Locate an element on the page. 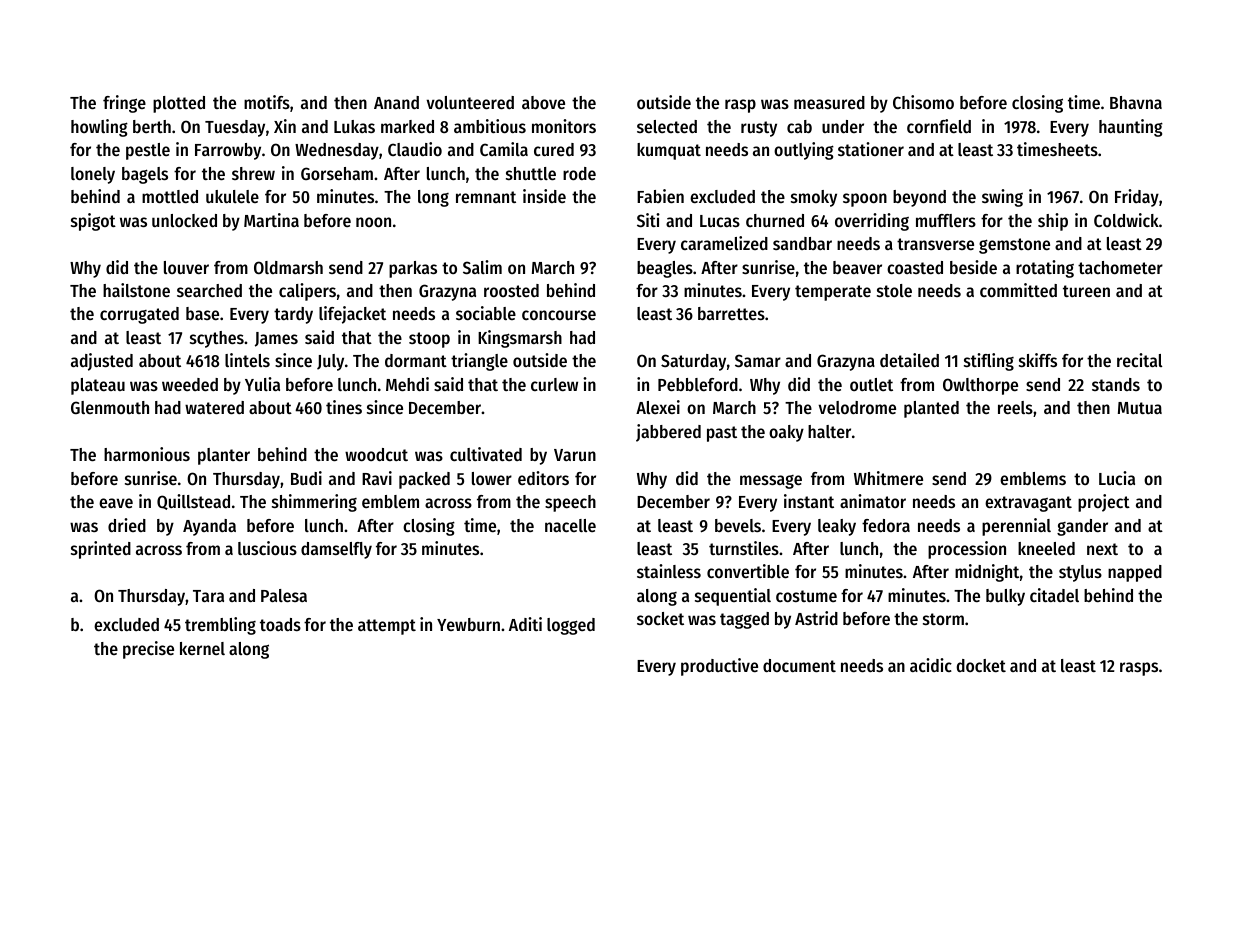 This document has width=1233, height=952. harmonious is located at coordinates (147, 454).
